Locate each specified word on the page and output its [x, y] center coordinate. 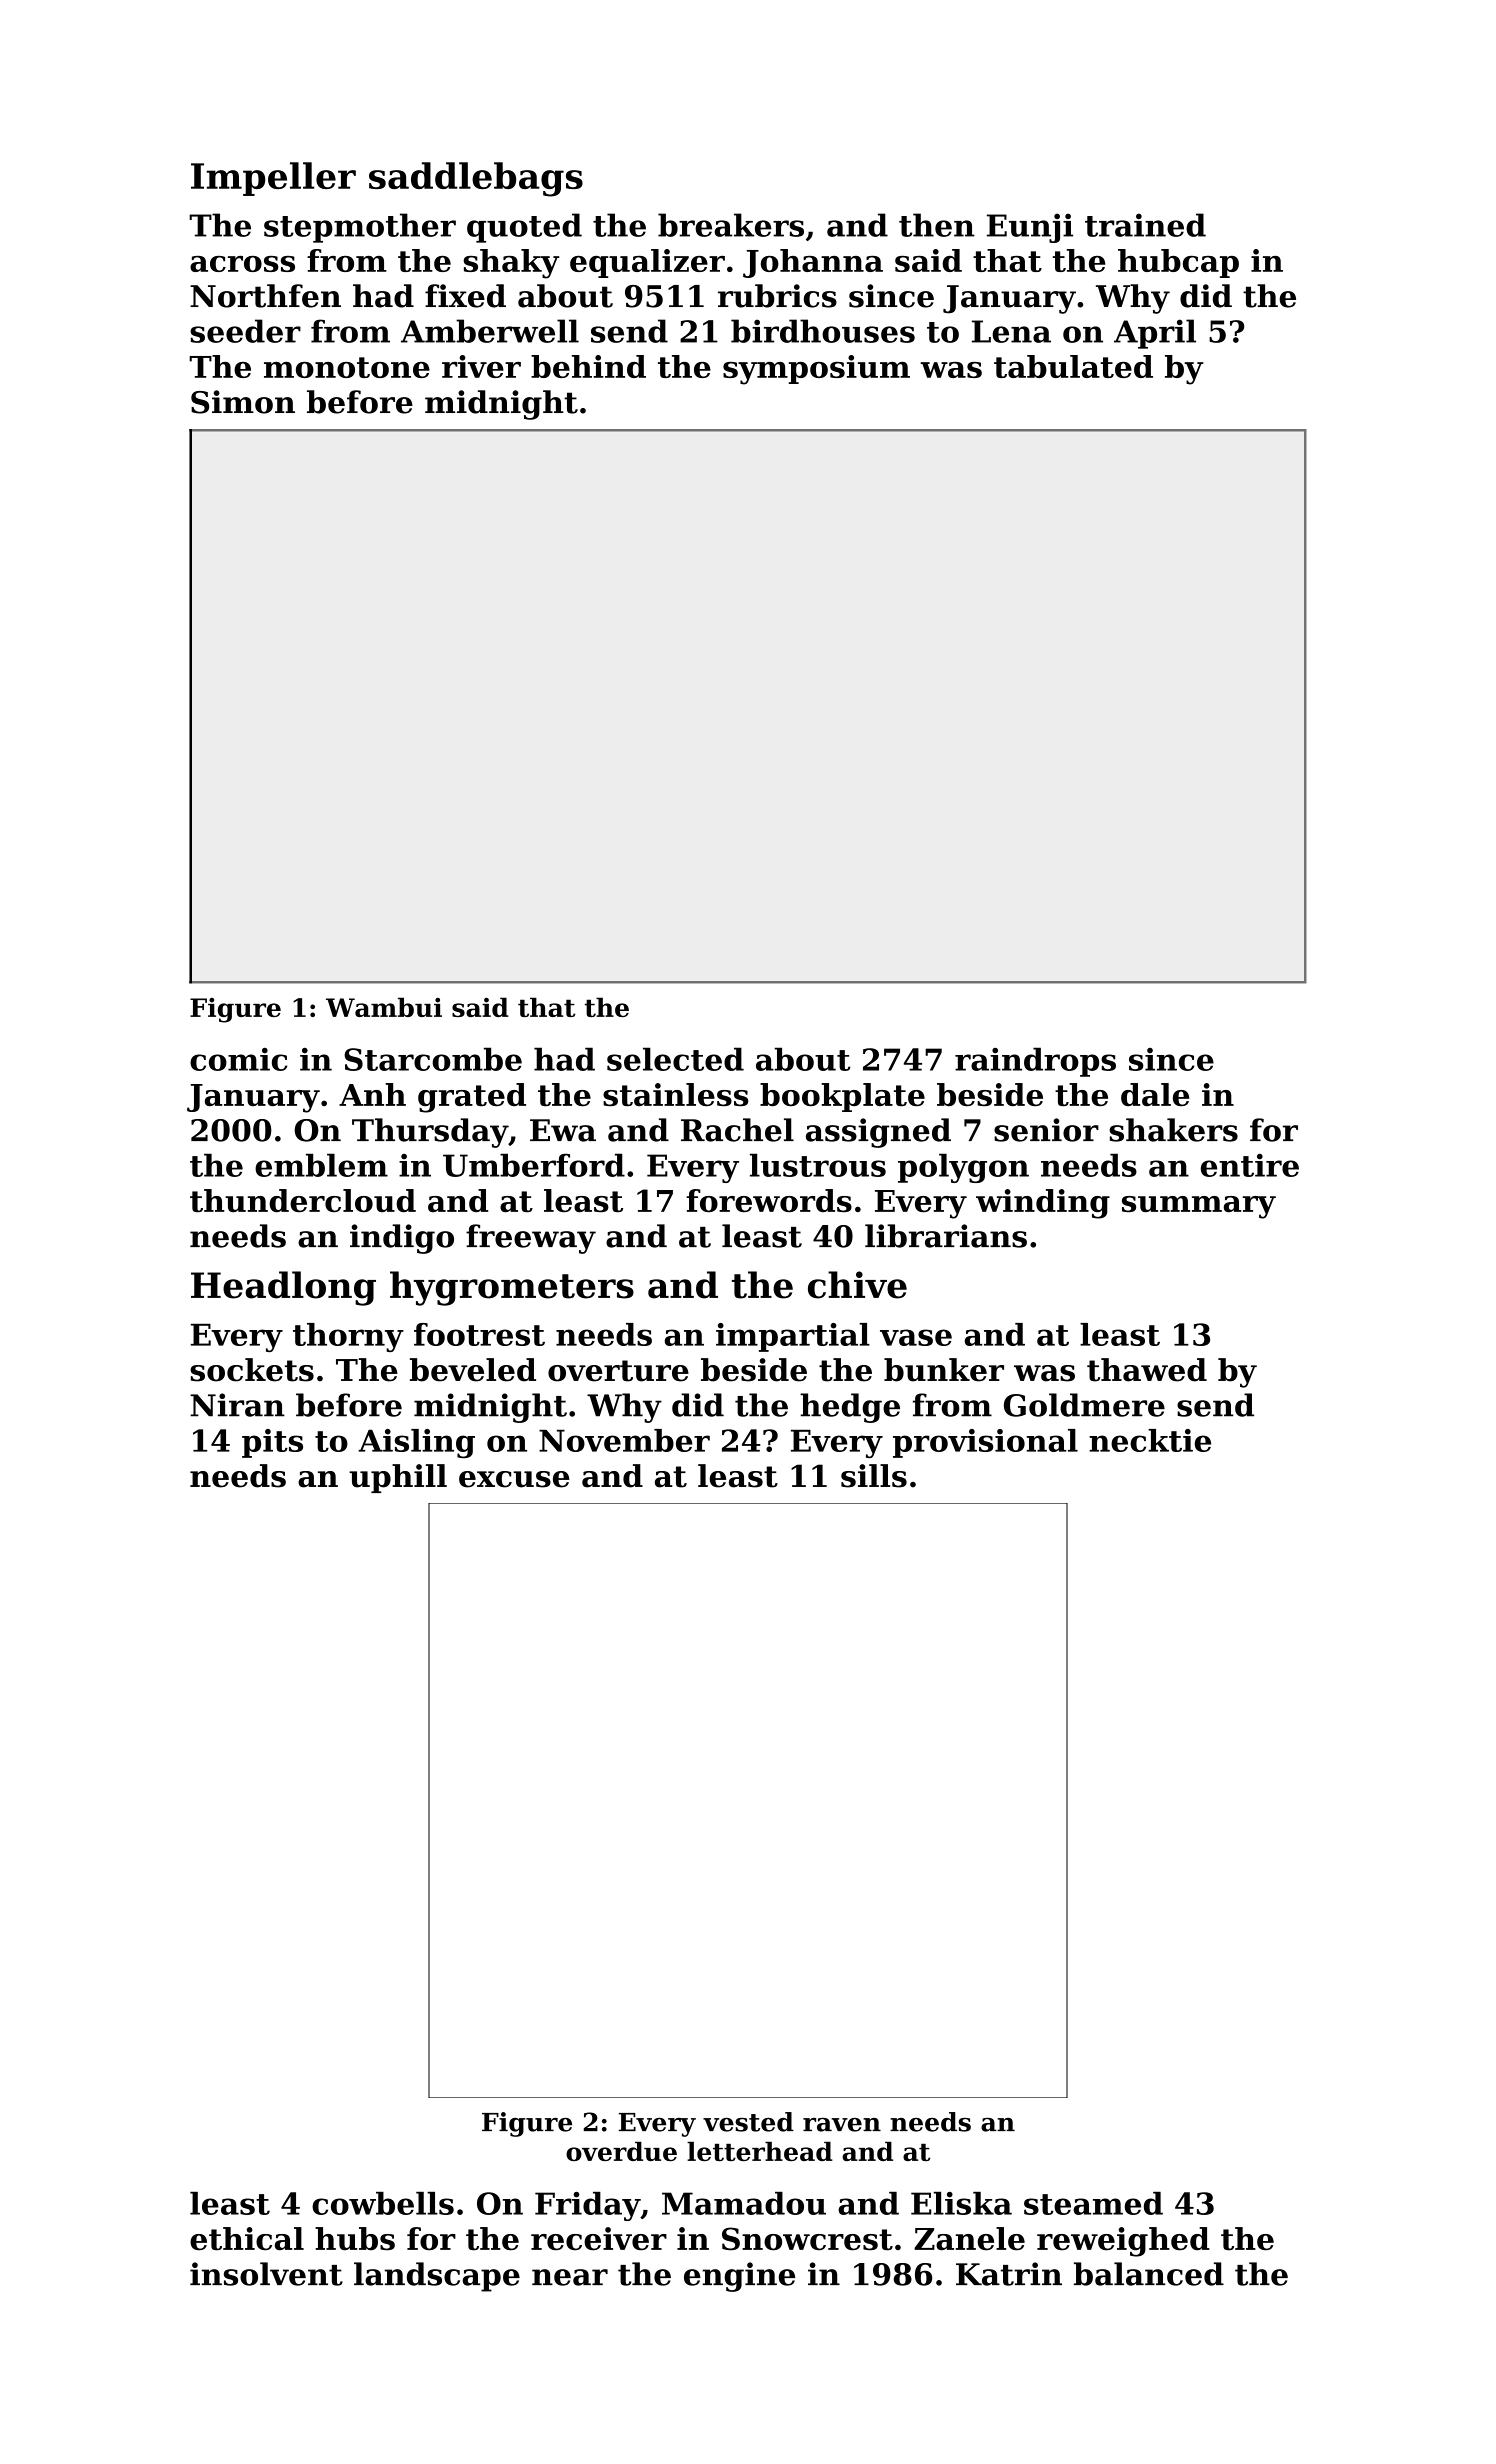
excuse [514, 1479]
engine [739, 2277]
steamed [1093, 2203]
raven [842, 2125]
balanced [1149, 2274]
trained [1145, 225]
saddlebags [476, 179]
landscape [437, 2277]
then [937, 225]
